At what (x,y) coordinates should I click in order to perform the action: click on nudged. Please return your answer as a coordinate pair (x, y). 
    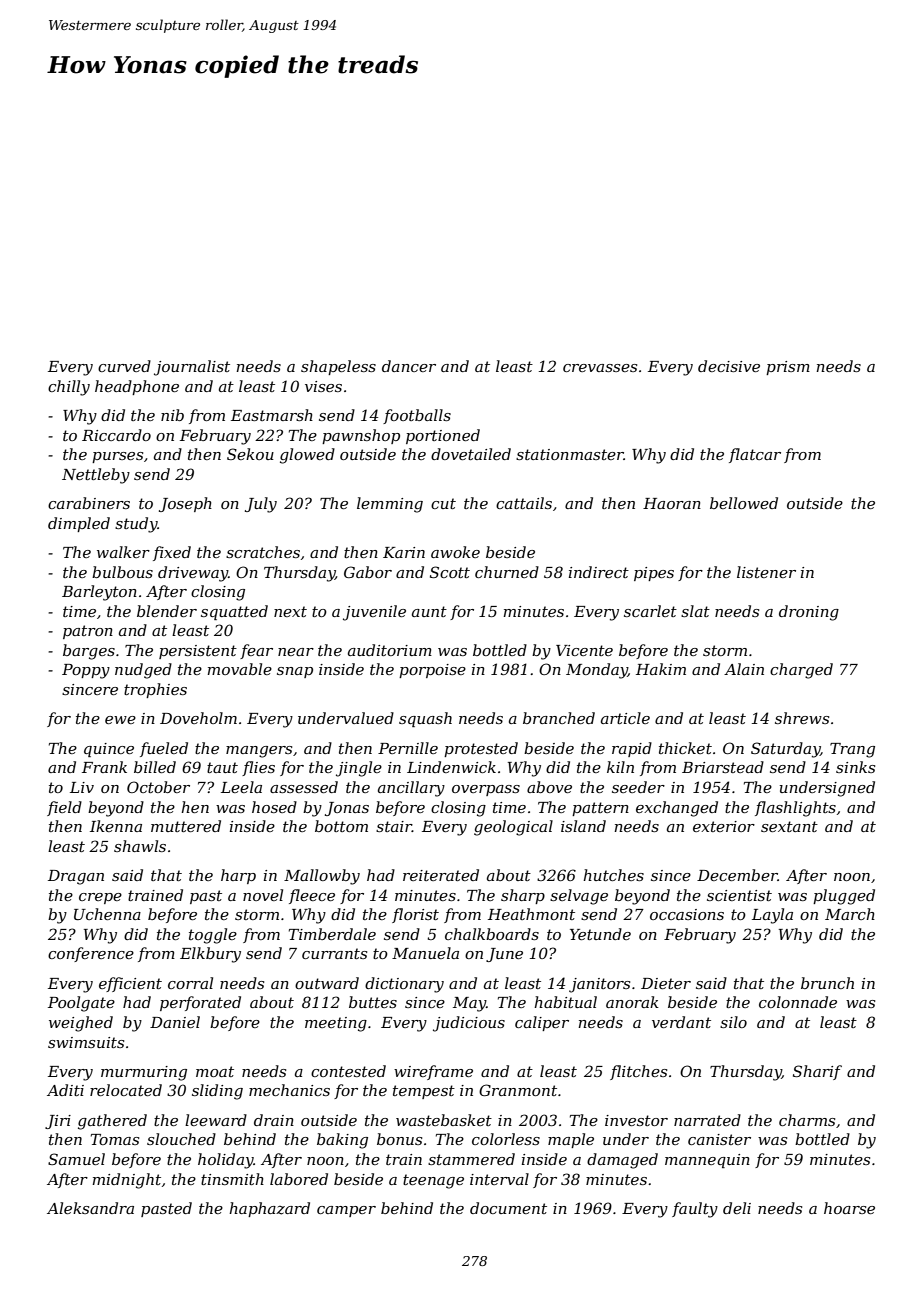
    Looking at the image, I should click on (143, 671).
